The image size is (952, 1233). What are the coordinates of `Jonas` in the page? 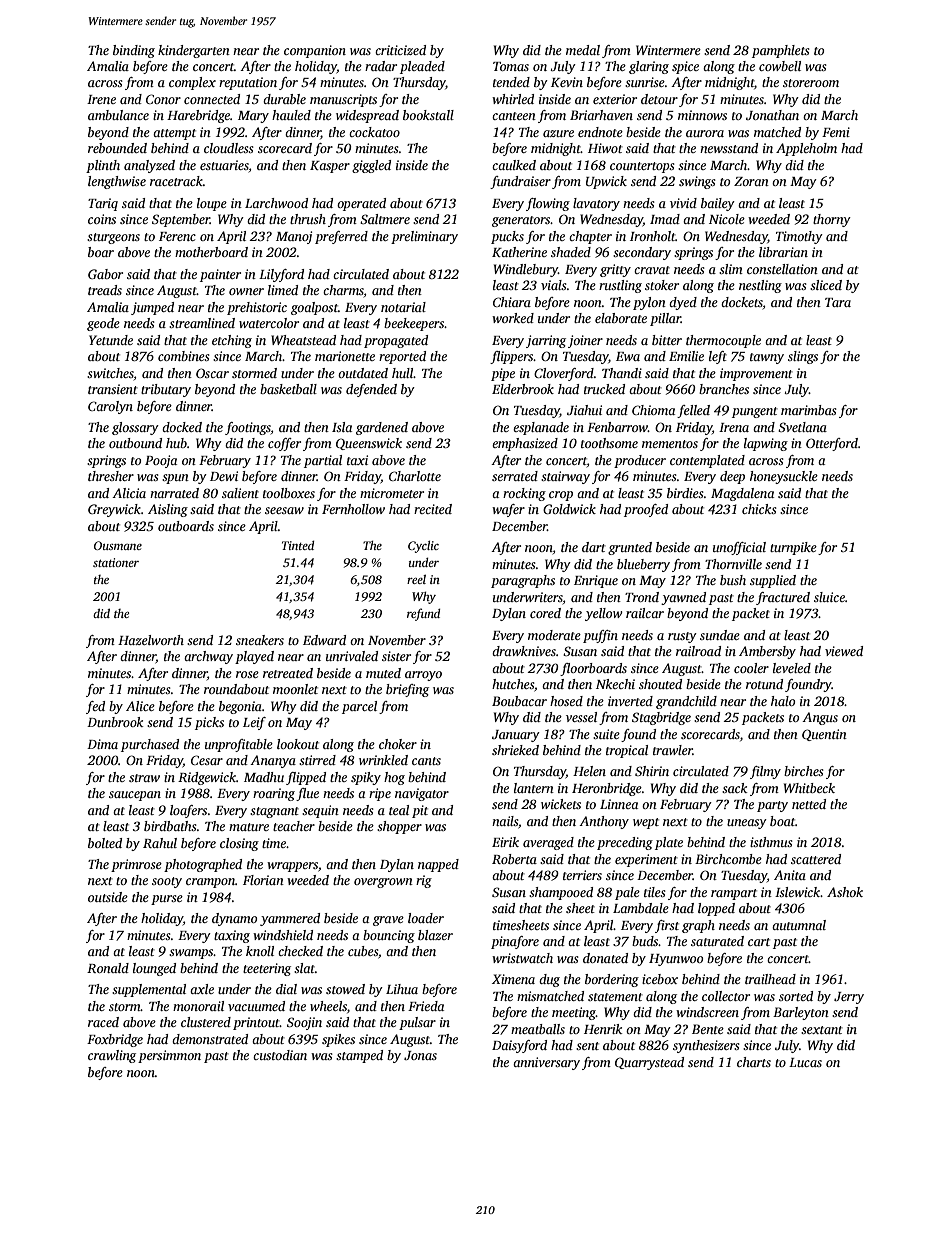 It's located at (420, 1055).
